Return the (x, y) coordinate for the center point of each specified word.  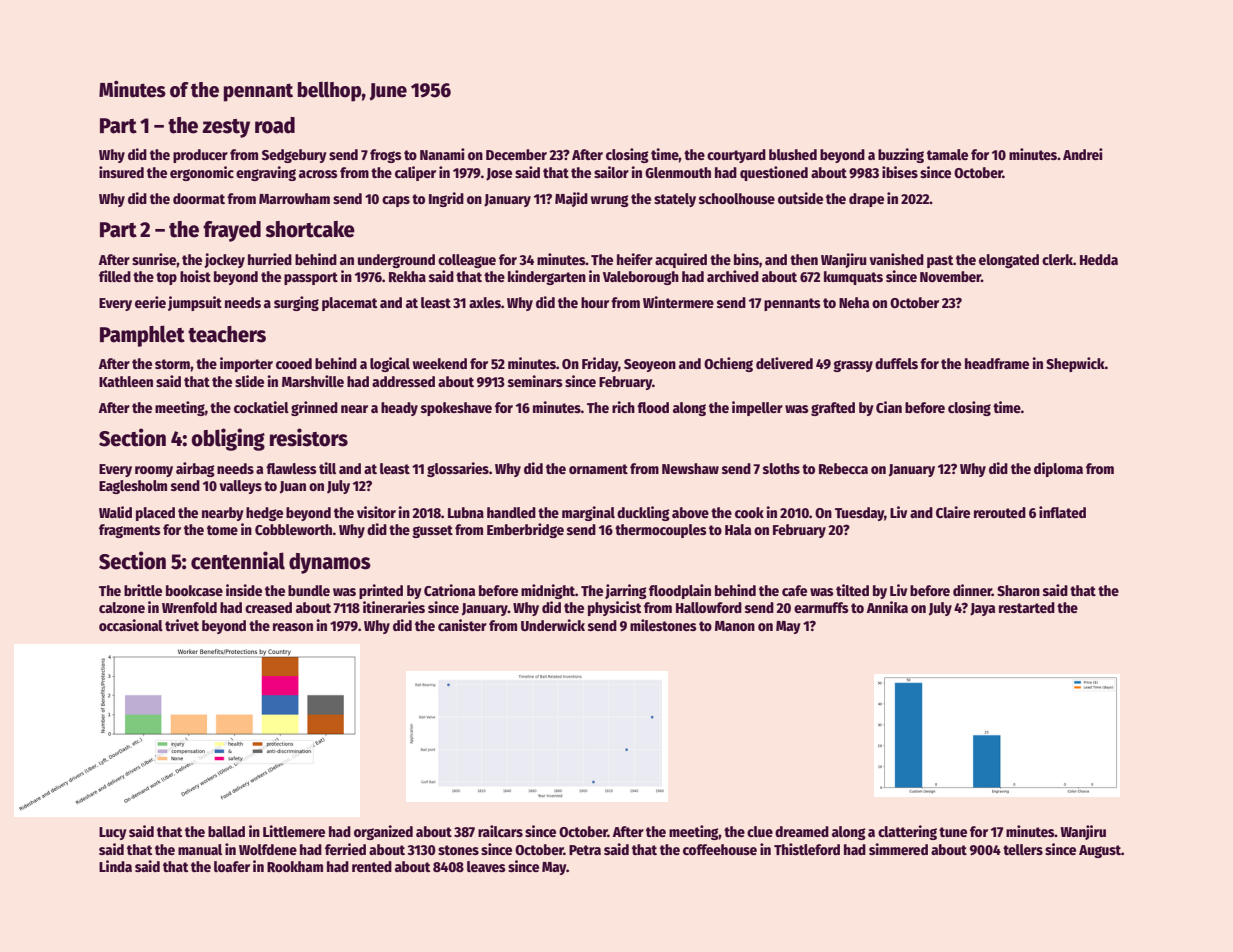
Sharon (1018, 590)
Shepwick (1075, 364)
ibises (900, 172)
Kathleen (126, 381)
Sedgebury (294, 156)
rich (623, 407)
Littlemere (294, 831)
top (166, 278)
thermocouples (661, 531)
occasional (131, 625)
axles (485, 302)
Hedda (1099, 259)
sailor (611, 172)
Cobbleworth (293, 529)
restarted (1027, 607)
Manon (735, 626)
